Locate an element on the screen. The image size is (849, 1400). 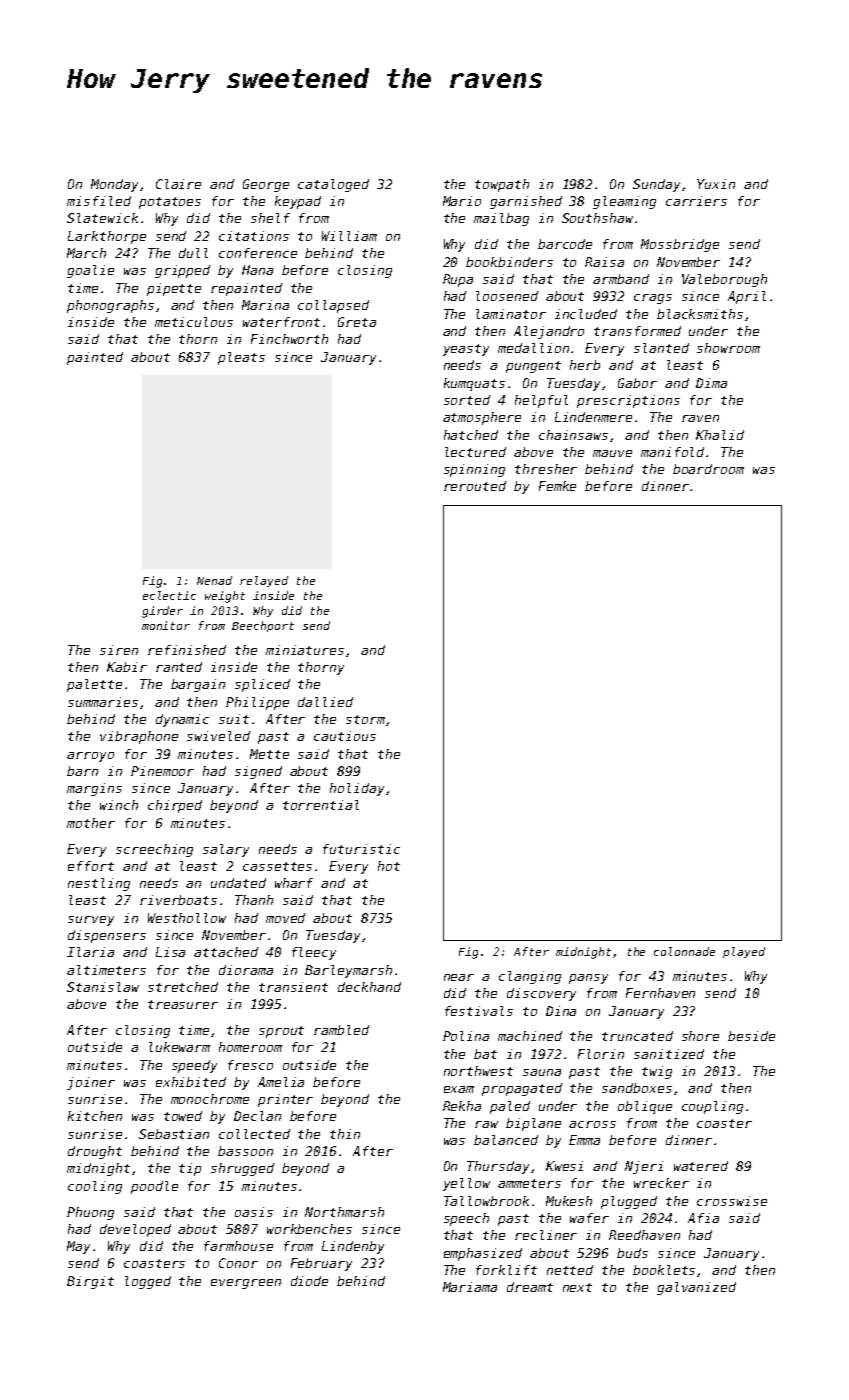
William is located at coordinates (349, 236).
